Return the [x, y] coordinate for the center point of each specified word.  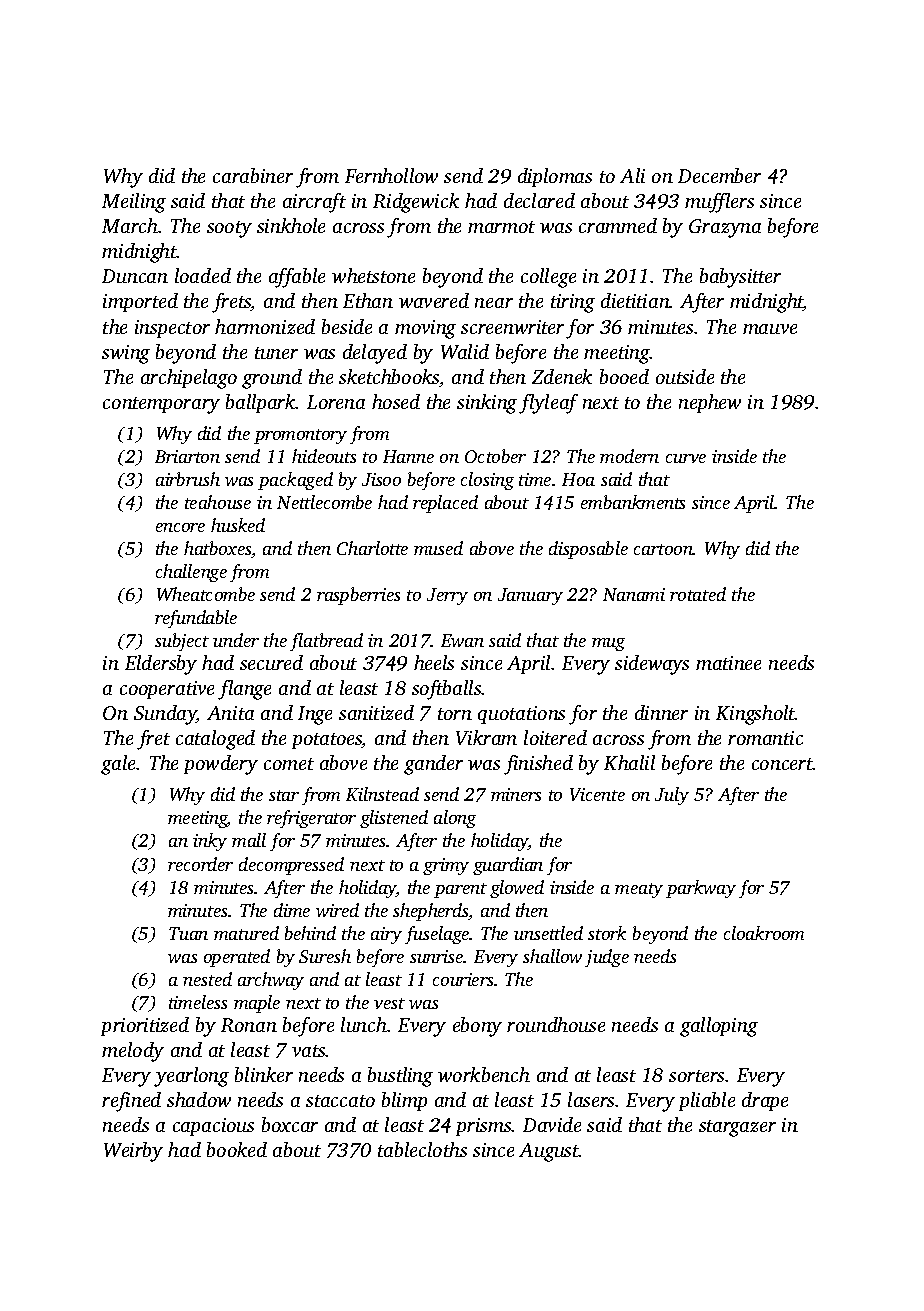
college [548, 278]
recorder [200, 864]
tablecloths [422, 1149]
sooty [229, 229]
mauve [770, 329]
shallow [552, 956]
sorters [696, 1076]
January [530, 596]
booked [237, 1149]
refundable [196, 619]
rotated [698, 594]
